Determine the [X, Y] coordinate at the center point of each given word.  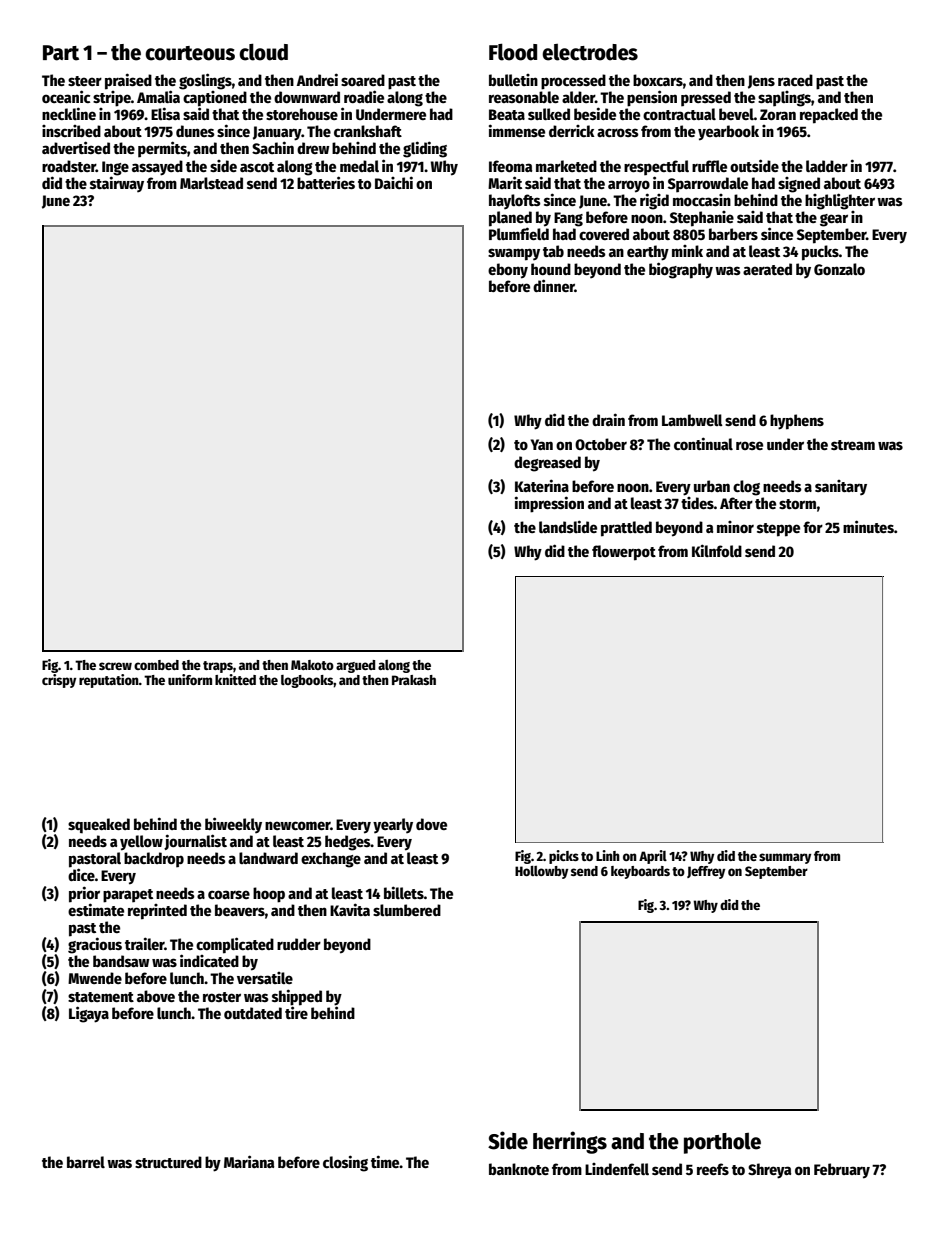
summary [785, 858]
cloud [263, 52]
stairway [117, 184]
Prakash [414, 680]
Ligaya [89, 1014]
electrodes [590, 52]
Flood [513, 52]
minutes [868, 526]
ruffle [709, 166]
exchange [331, 860]
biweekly [233, 825]
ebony [508, 271]
